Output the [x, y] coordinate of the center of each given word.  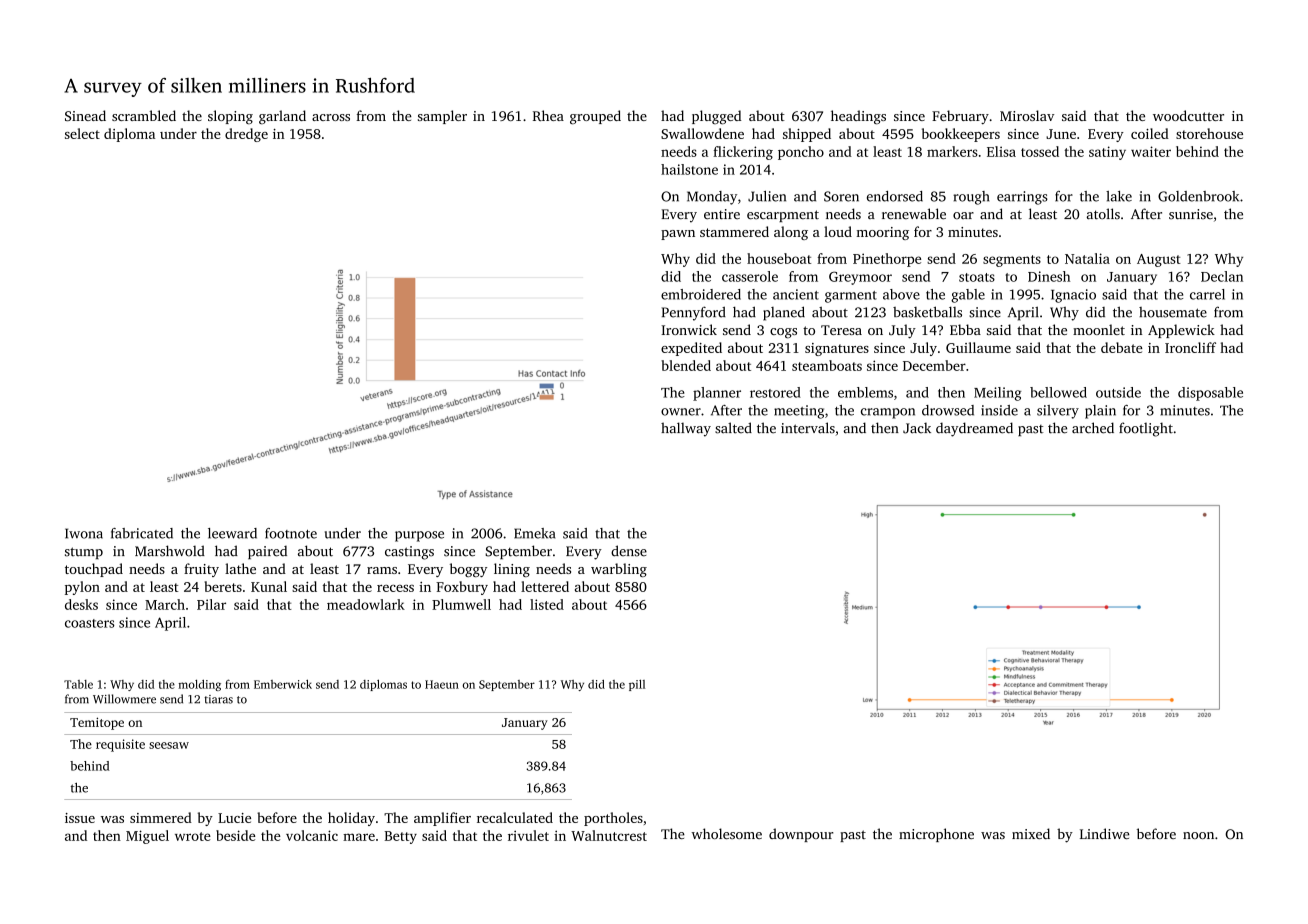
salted [733, 428]
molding [199, 685]
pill [637, 685]
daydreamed [974, 429]
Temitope [97, 723]
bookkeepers [961, 135]
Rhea [548, 115]
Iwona [84, 533]
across [331, 117]
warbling [619, 570]
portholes [613, 819]
